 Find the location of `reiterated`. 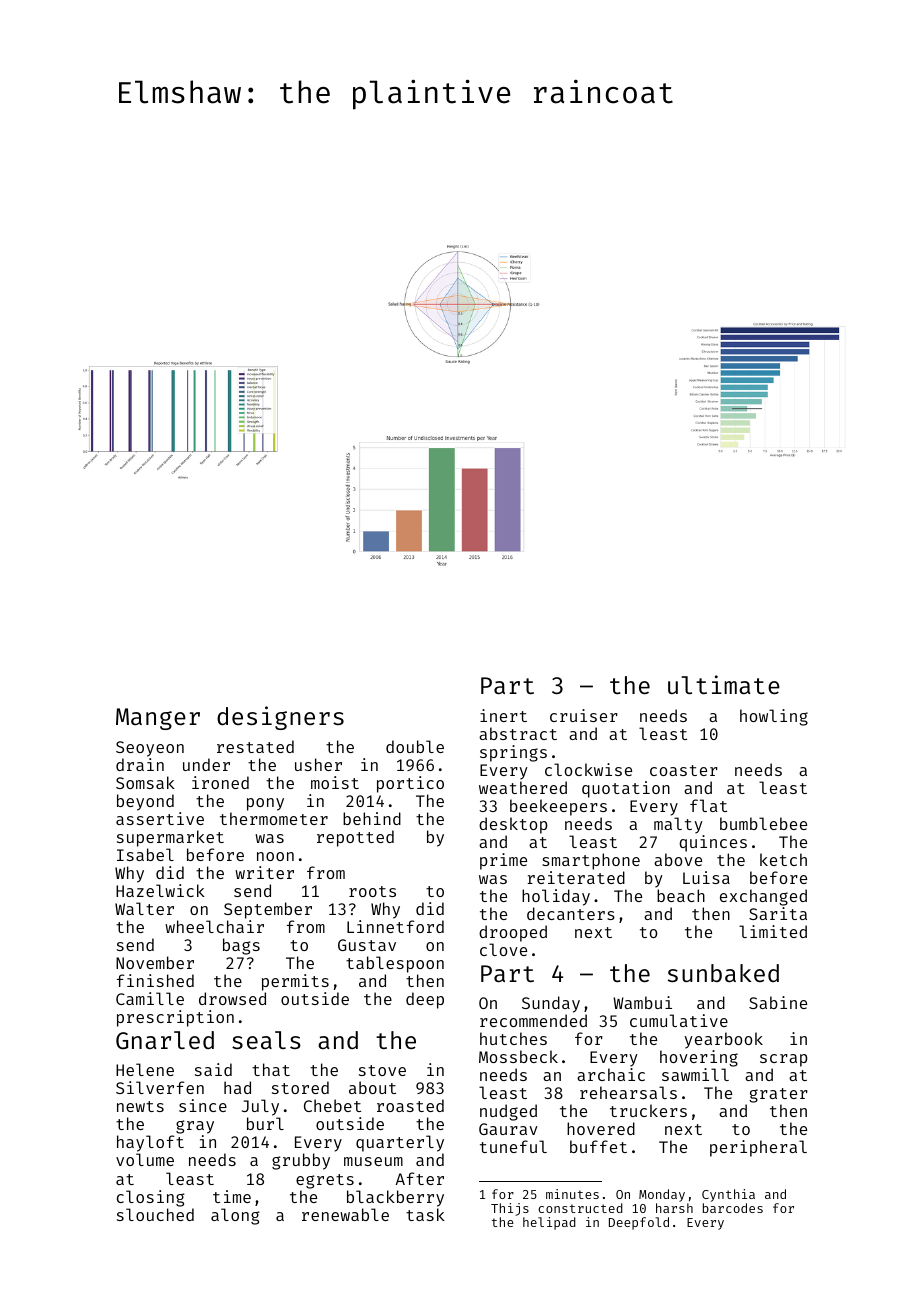

reiterated is located at coordinates (576, 877).
